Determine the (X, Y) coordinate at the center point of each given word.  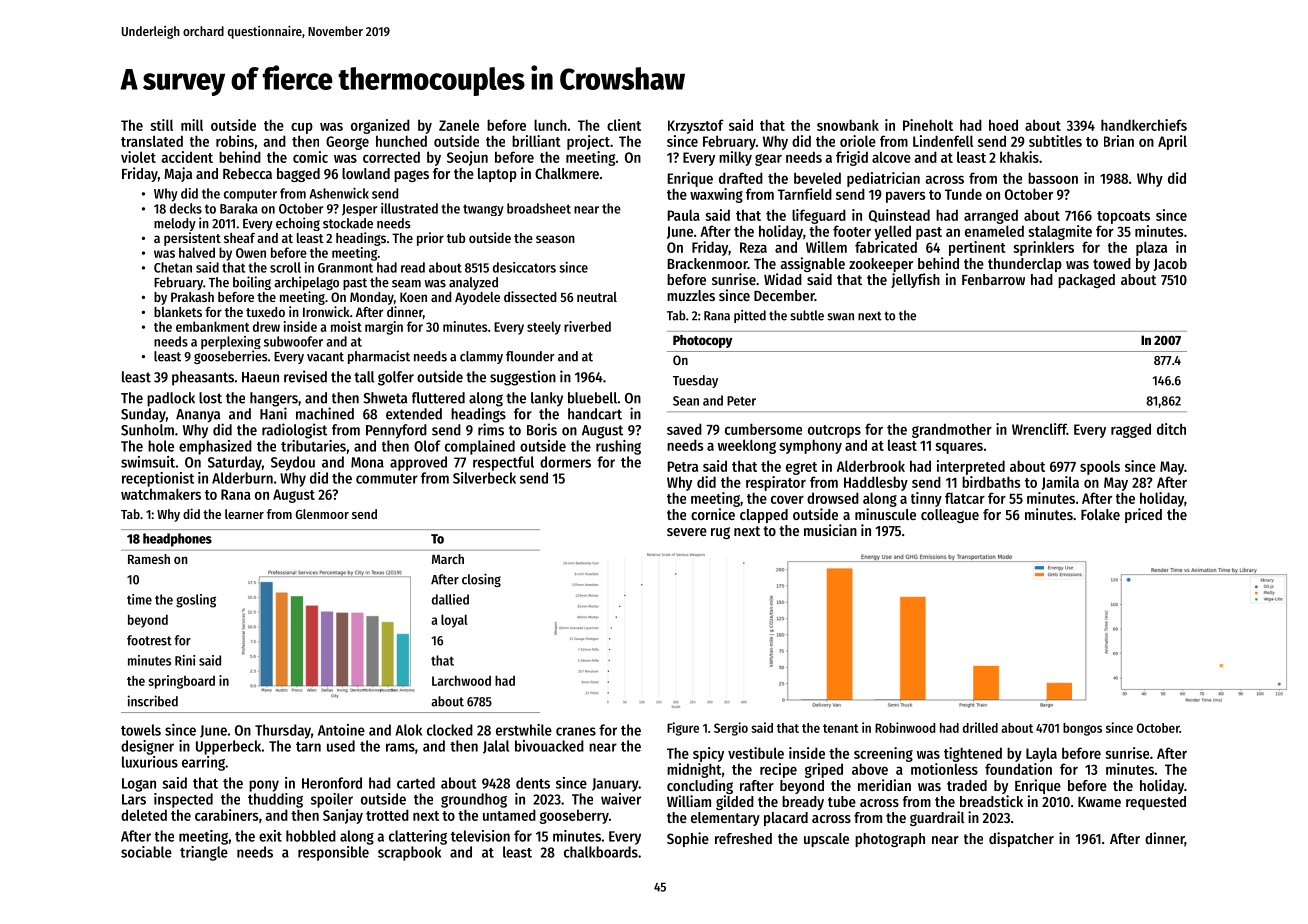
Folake (1100, 514)
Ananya (198, 416)
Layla (1041, 754)
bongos (1082, 729)
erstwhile (524, 730)
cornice (713, 514)
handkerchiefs (1144, 125)
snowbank (848, 125)
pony (264, 786)
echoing (298, 224)
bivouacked (549, 746)
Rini (185, 660)
